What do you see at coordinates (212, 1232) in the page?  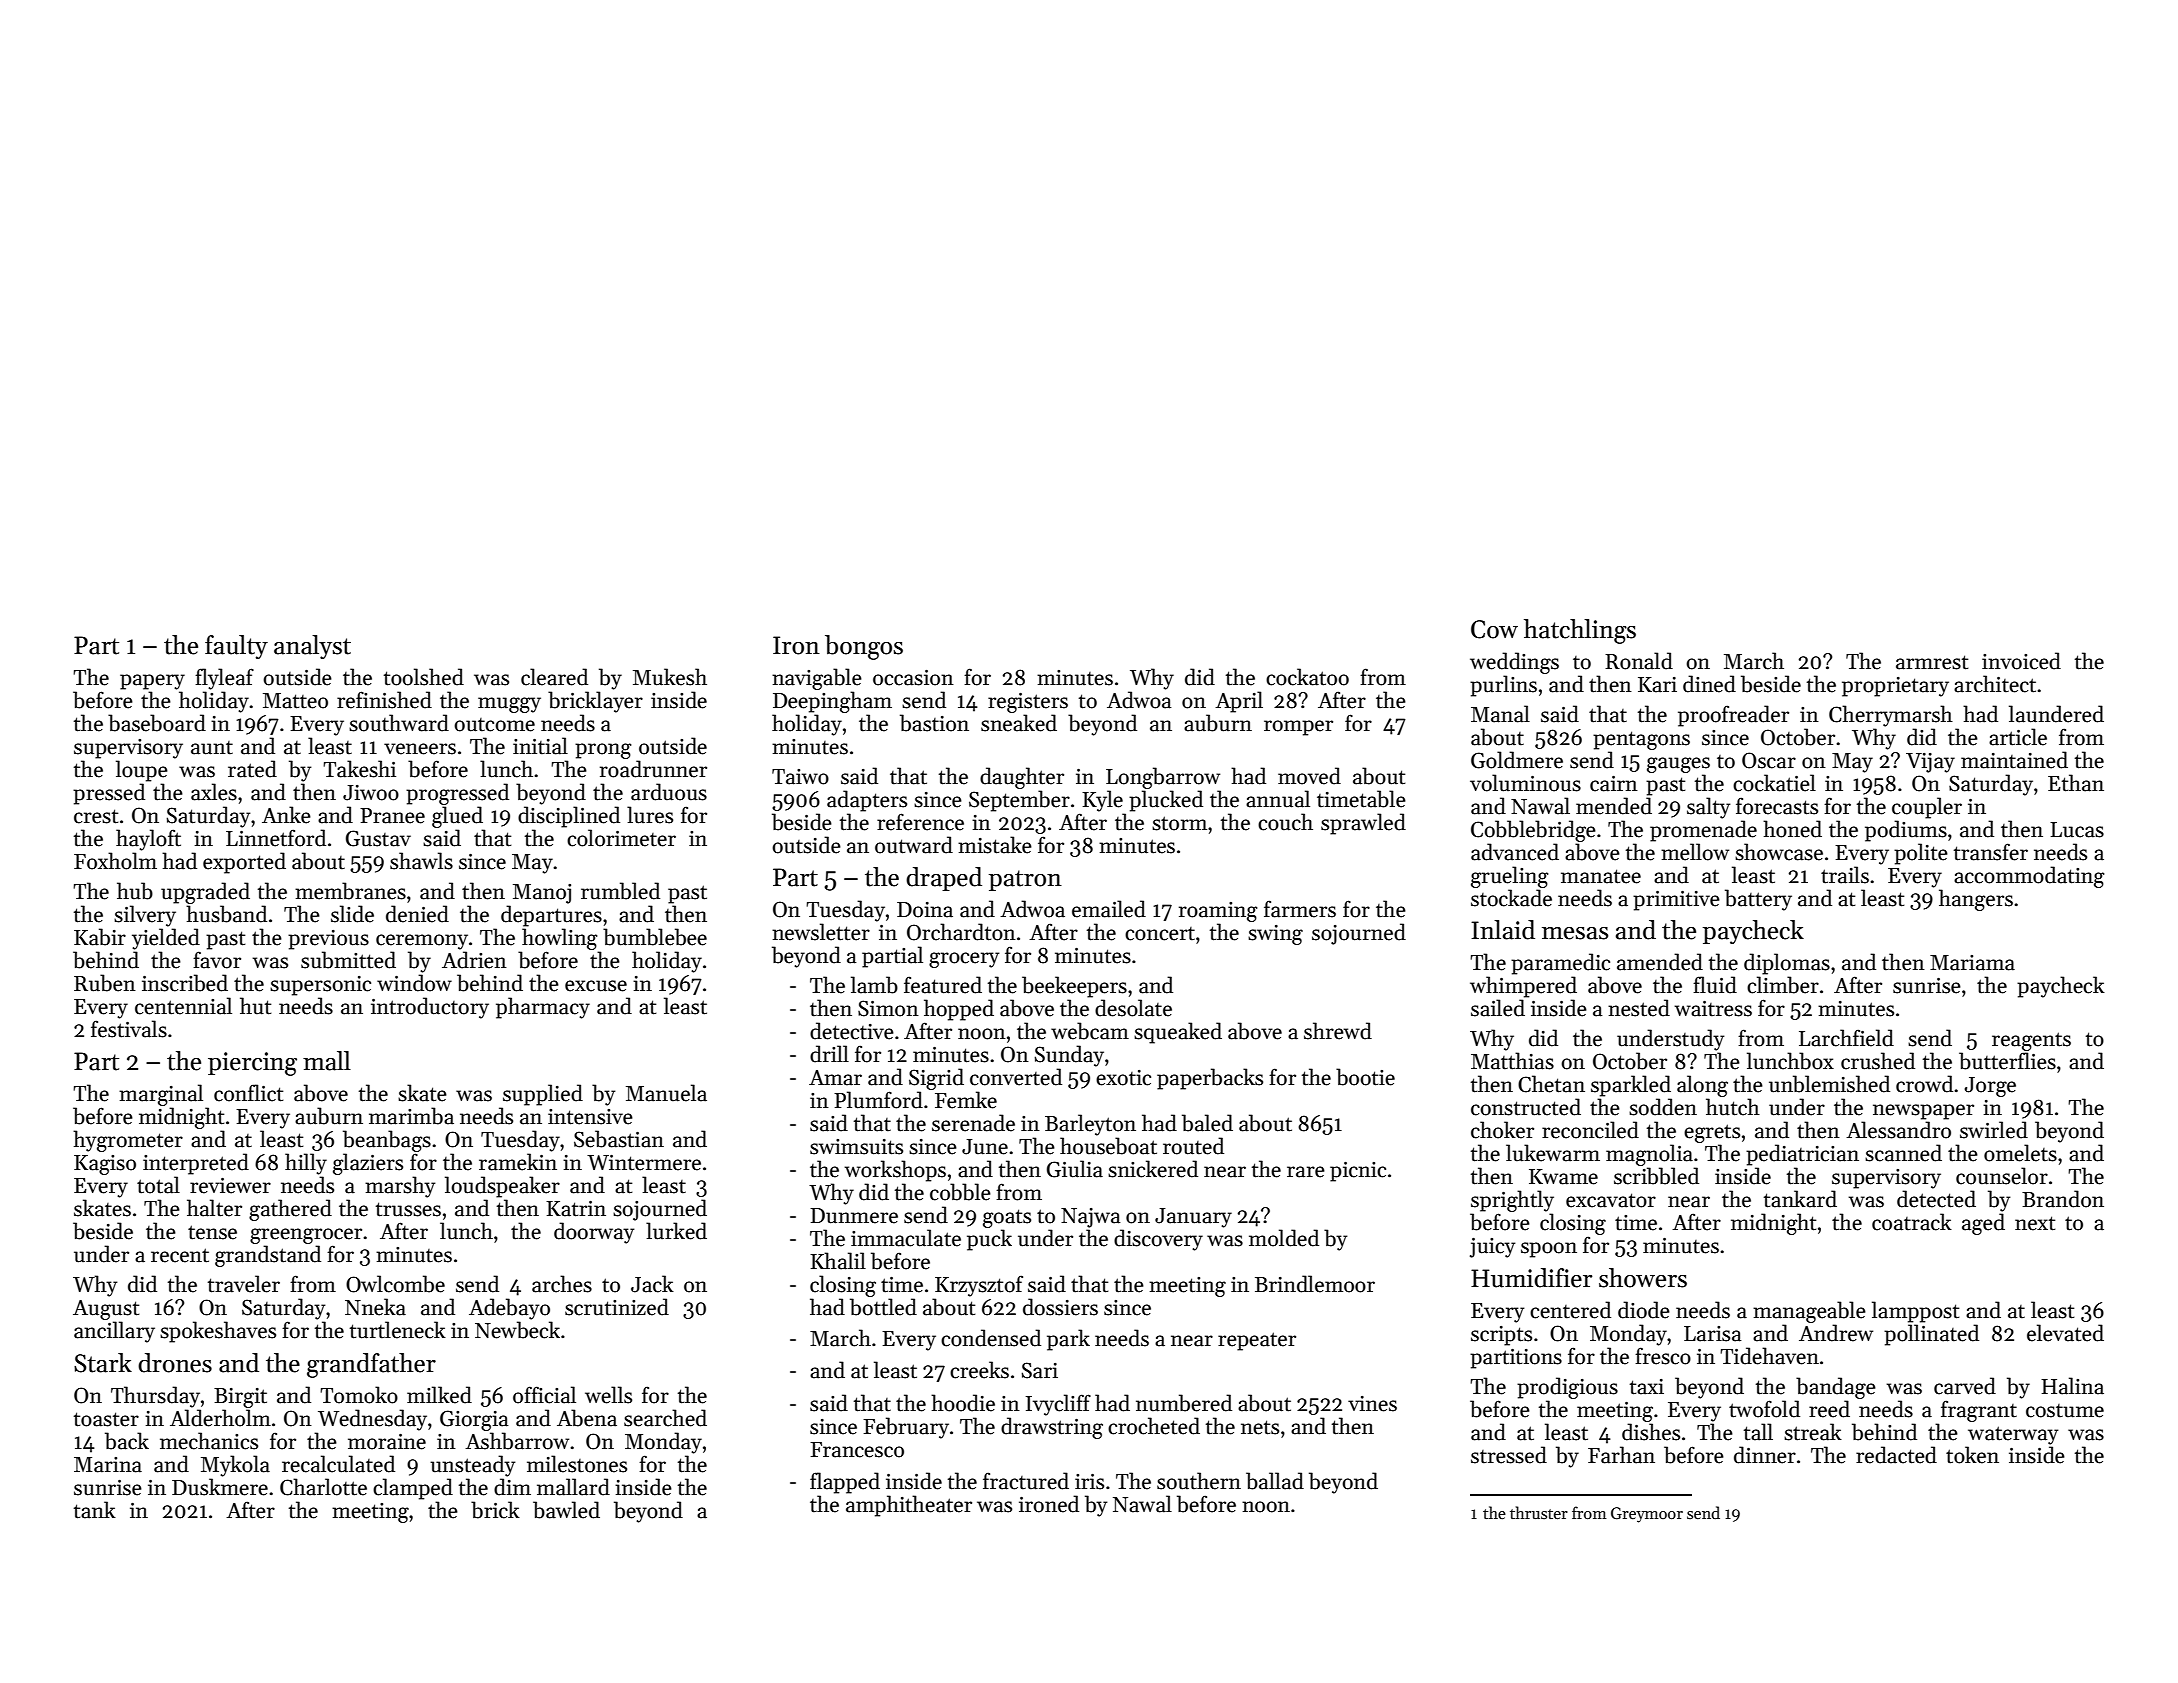 I see `tense` at bounding box center [212, 1232].
